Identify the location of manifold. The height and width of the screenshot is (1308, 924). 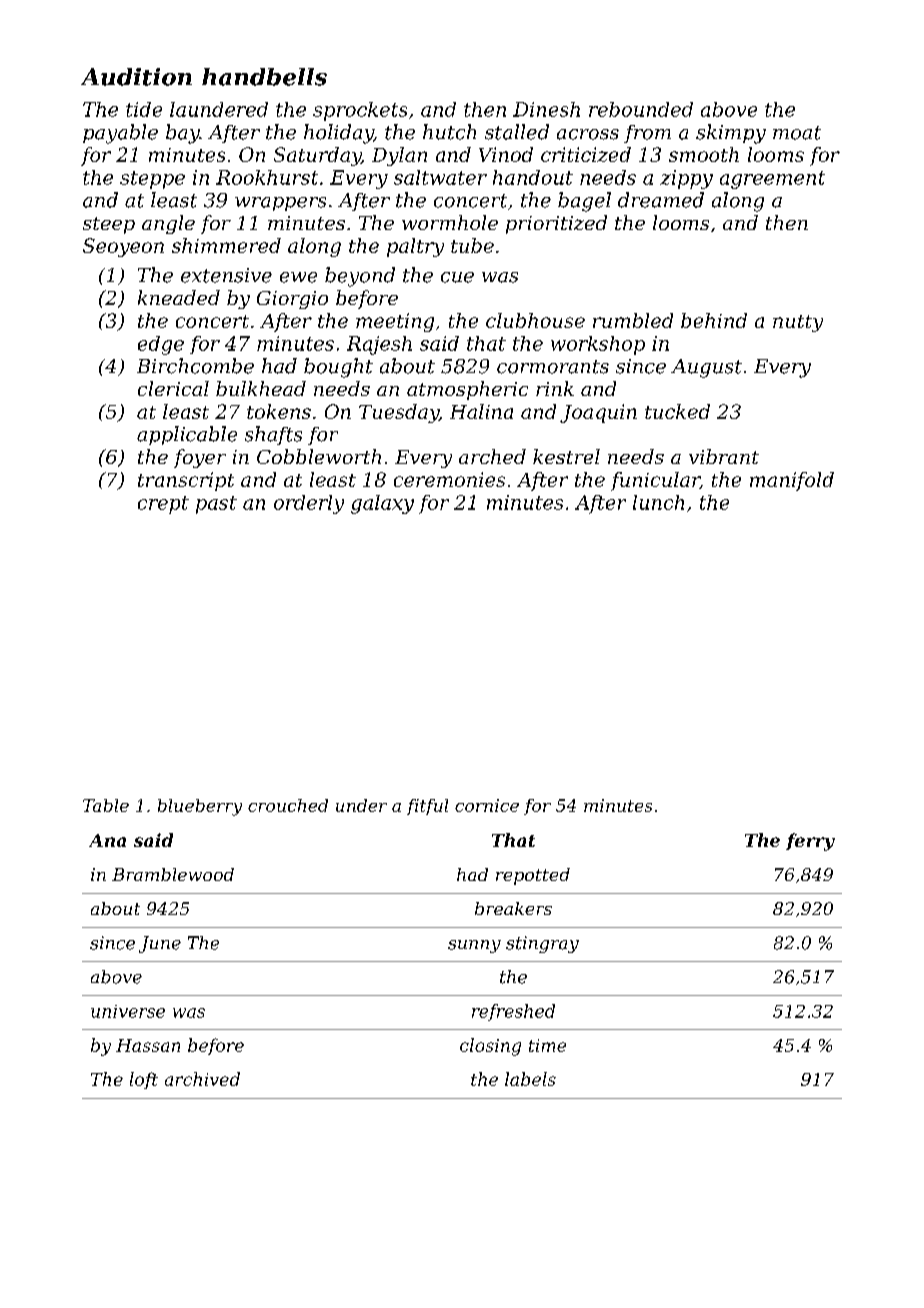
(792, 481).
